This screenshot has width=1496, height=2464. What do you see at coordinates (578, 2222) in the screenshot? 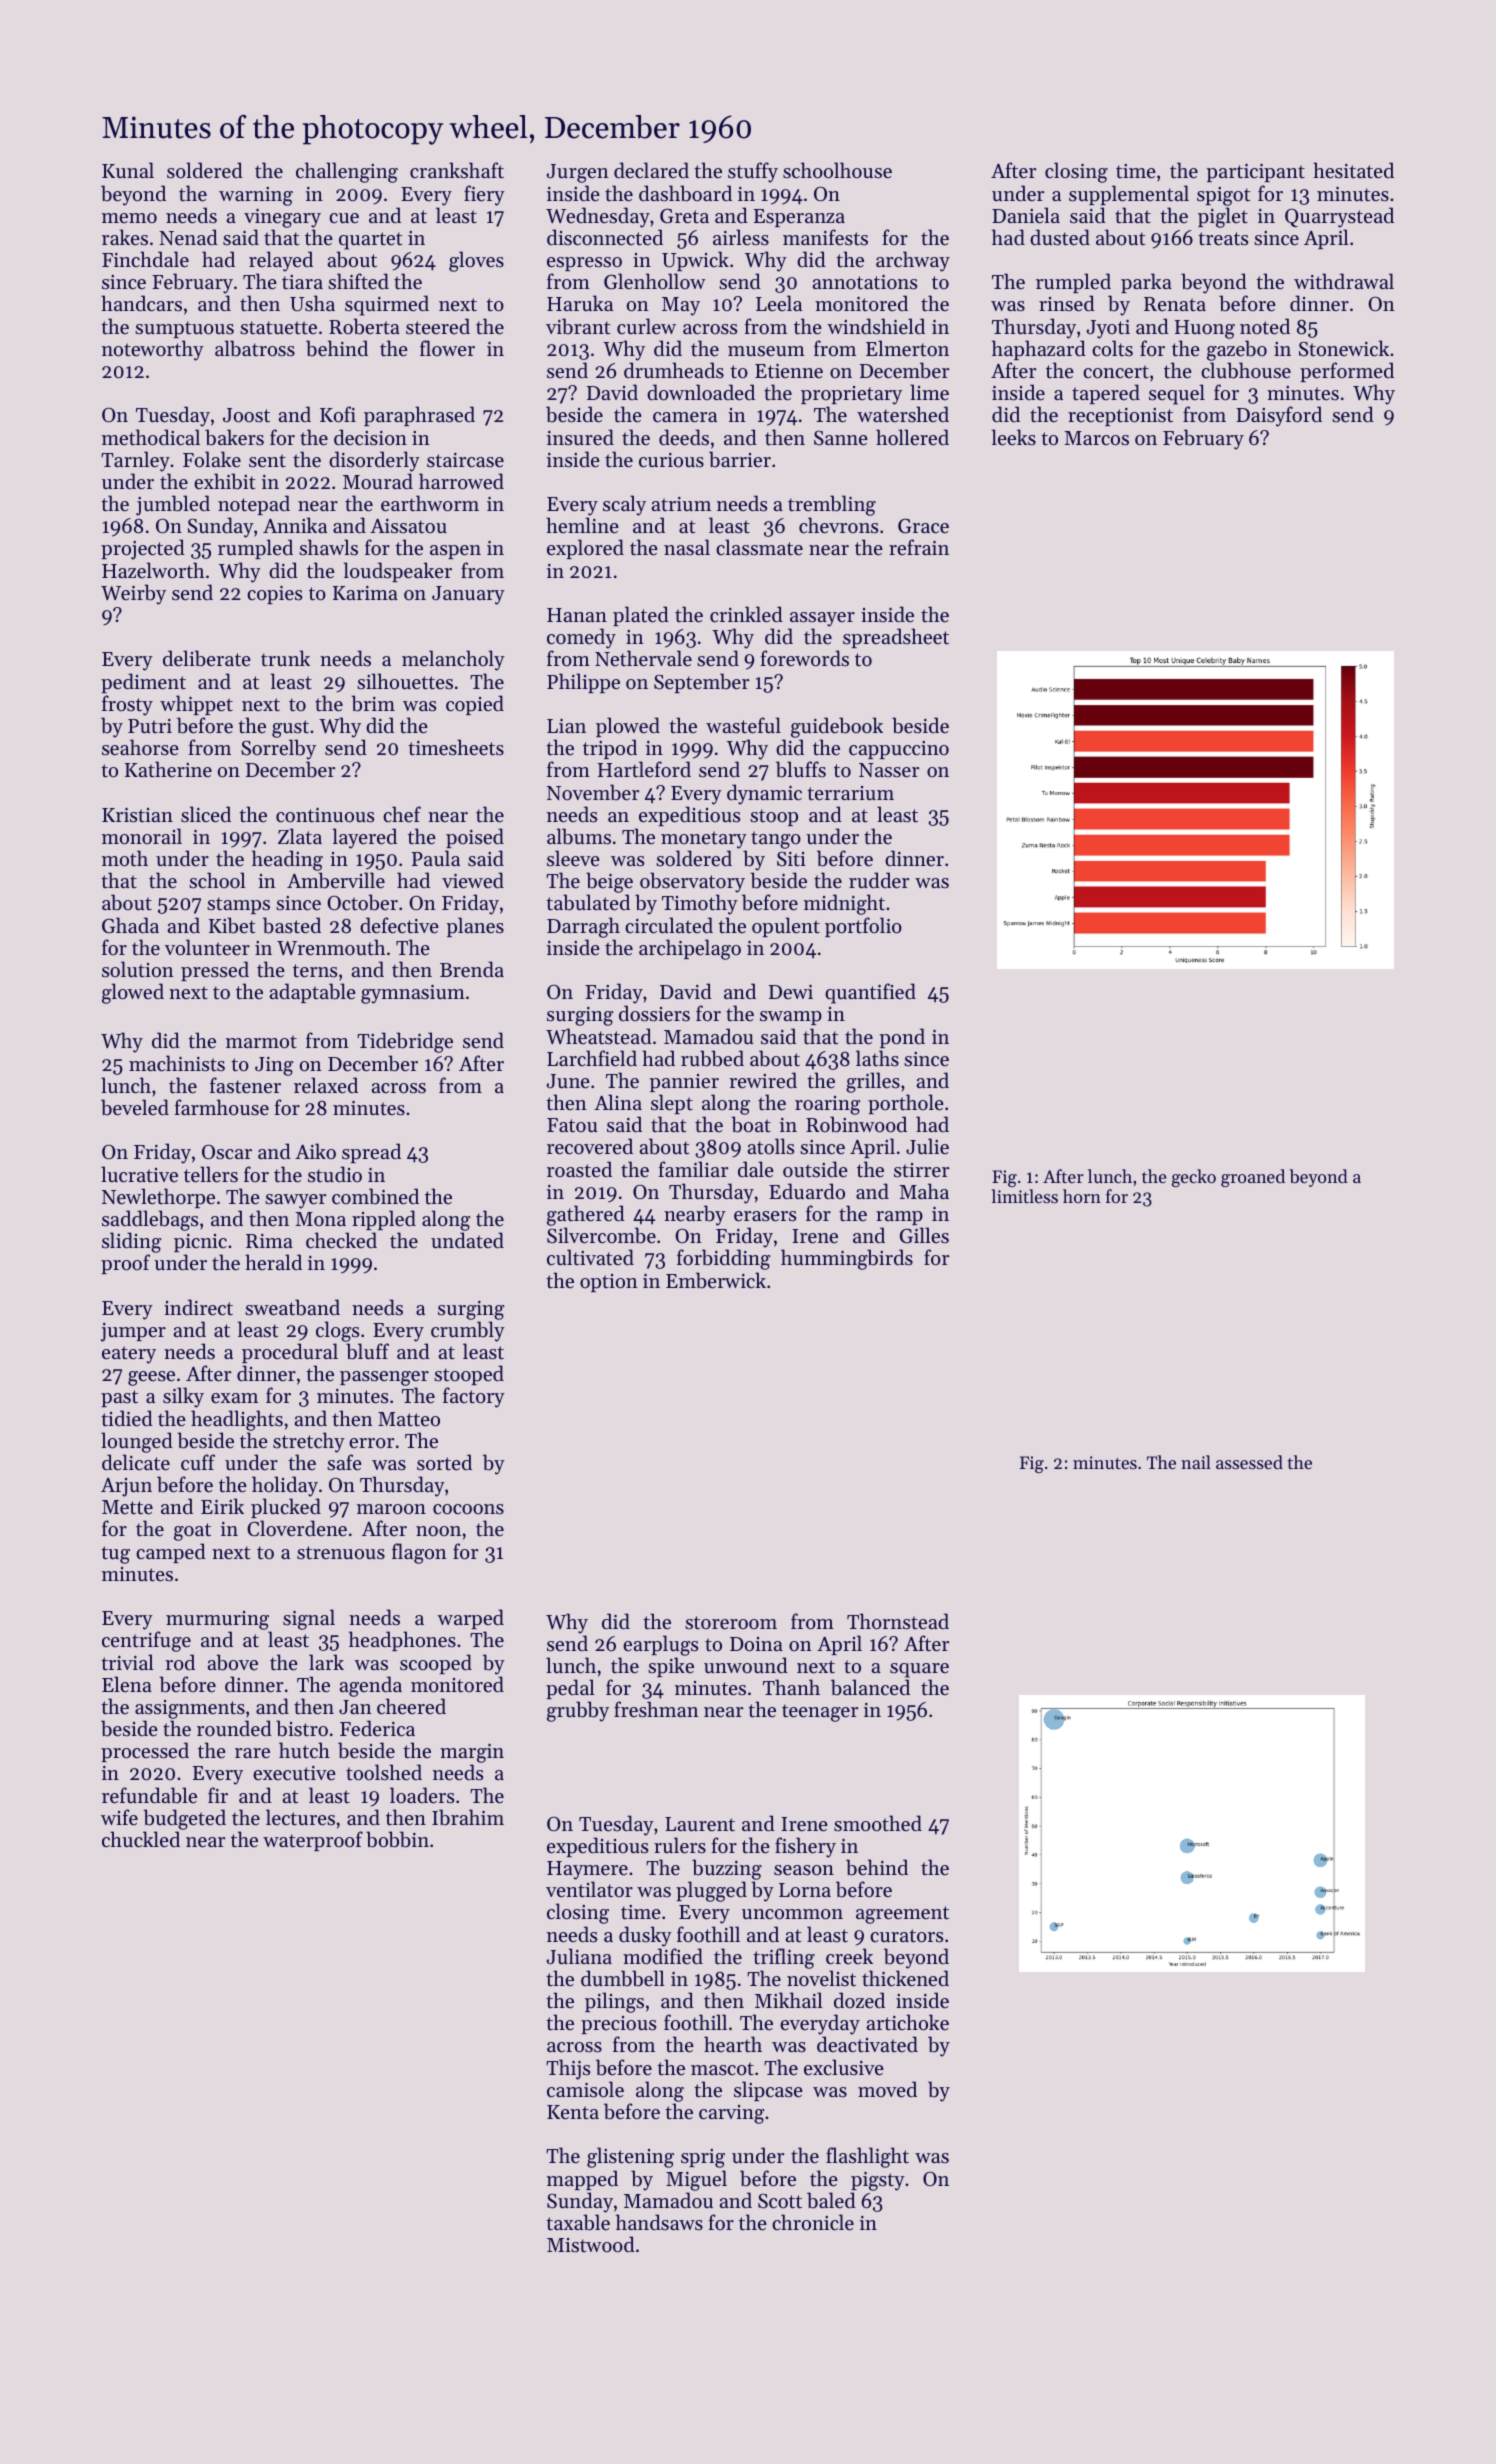
I see `taxable` at bounding box center [578, 2222].
